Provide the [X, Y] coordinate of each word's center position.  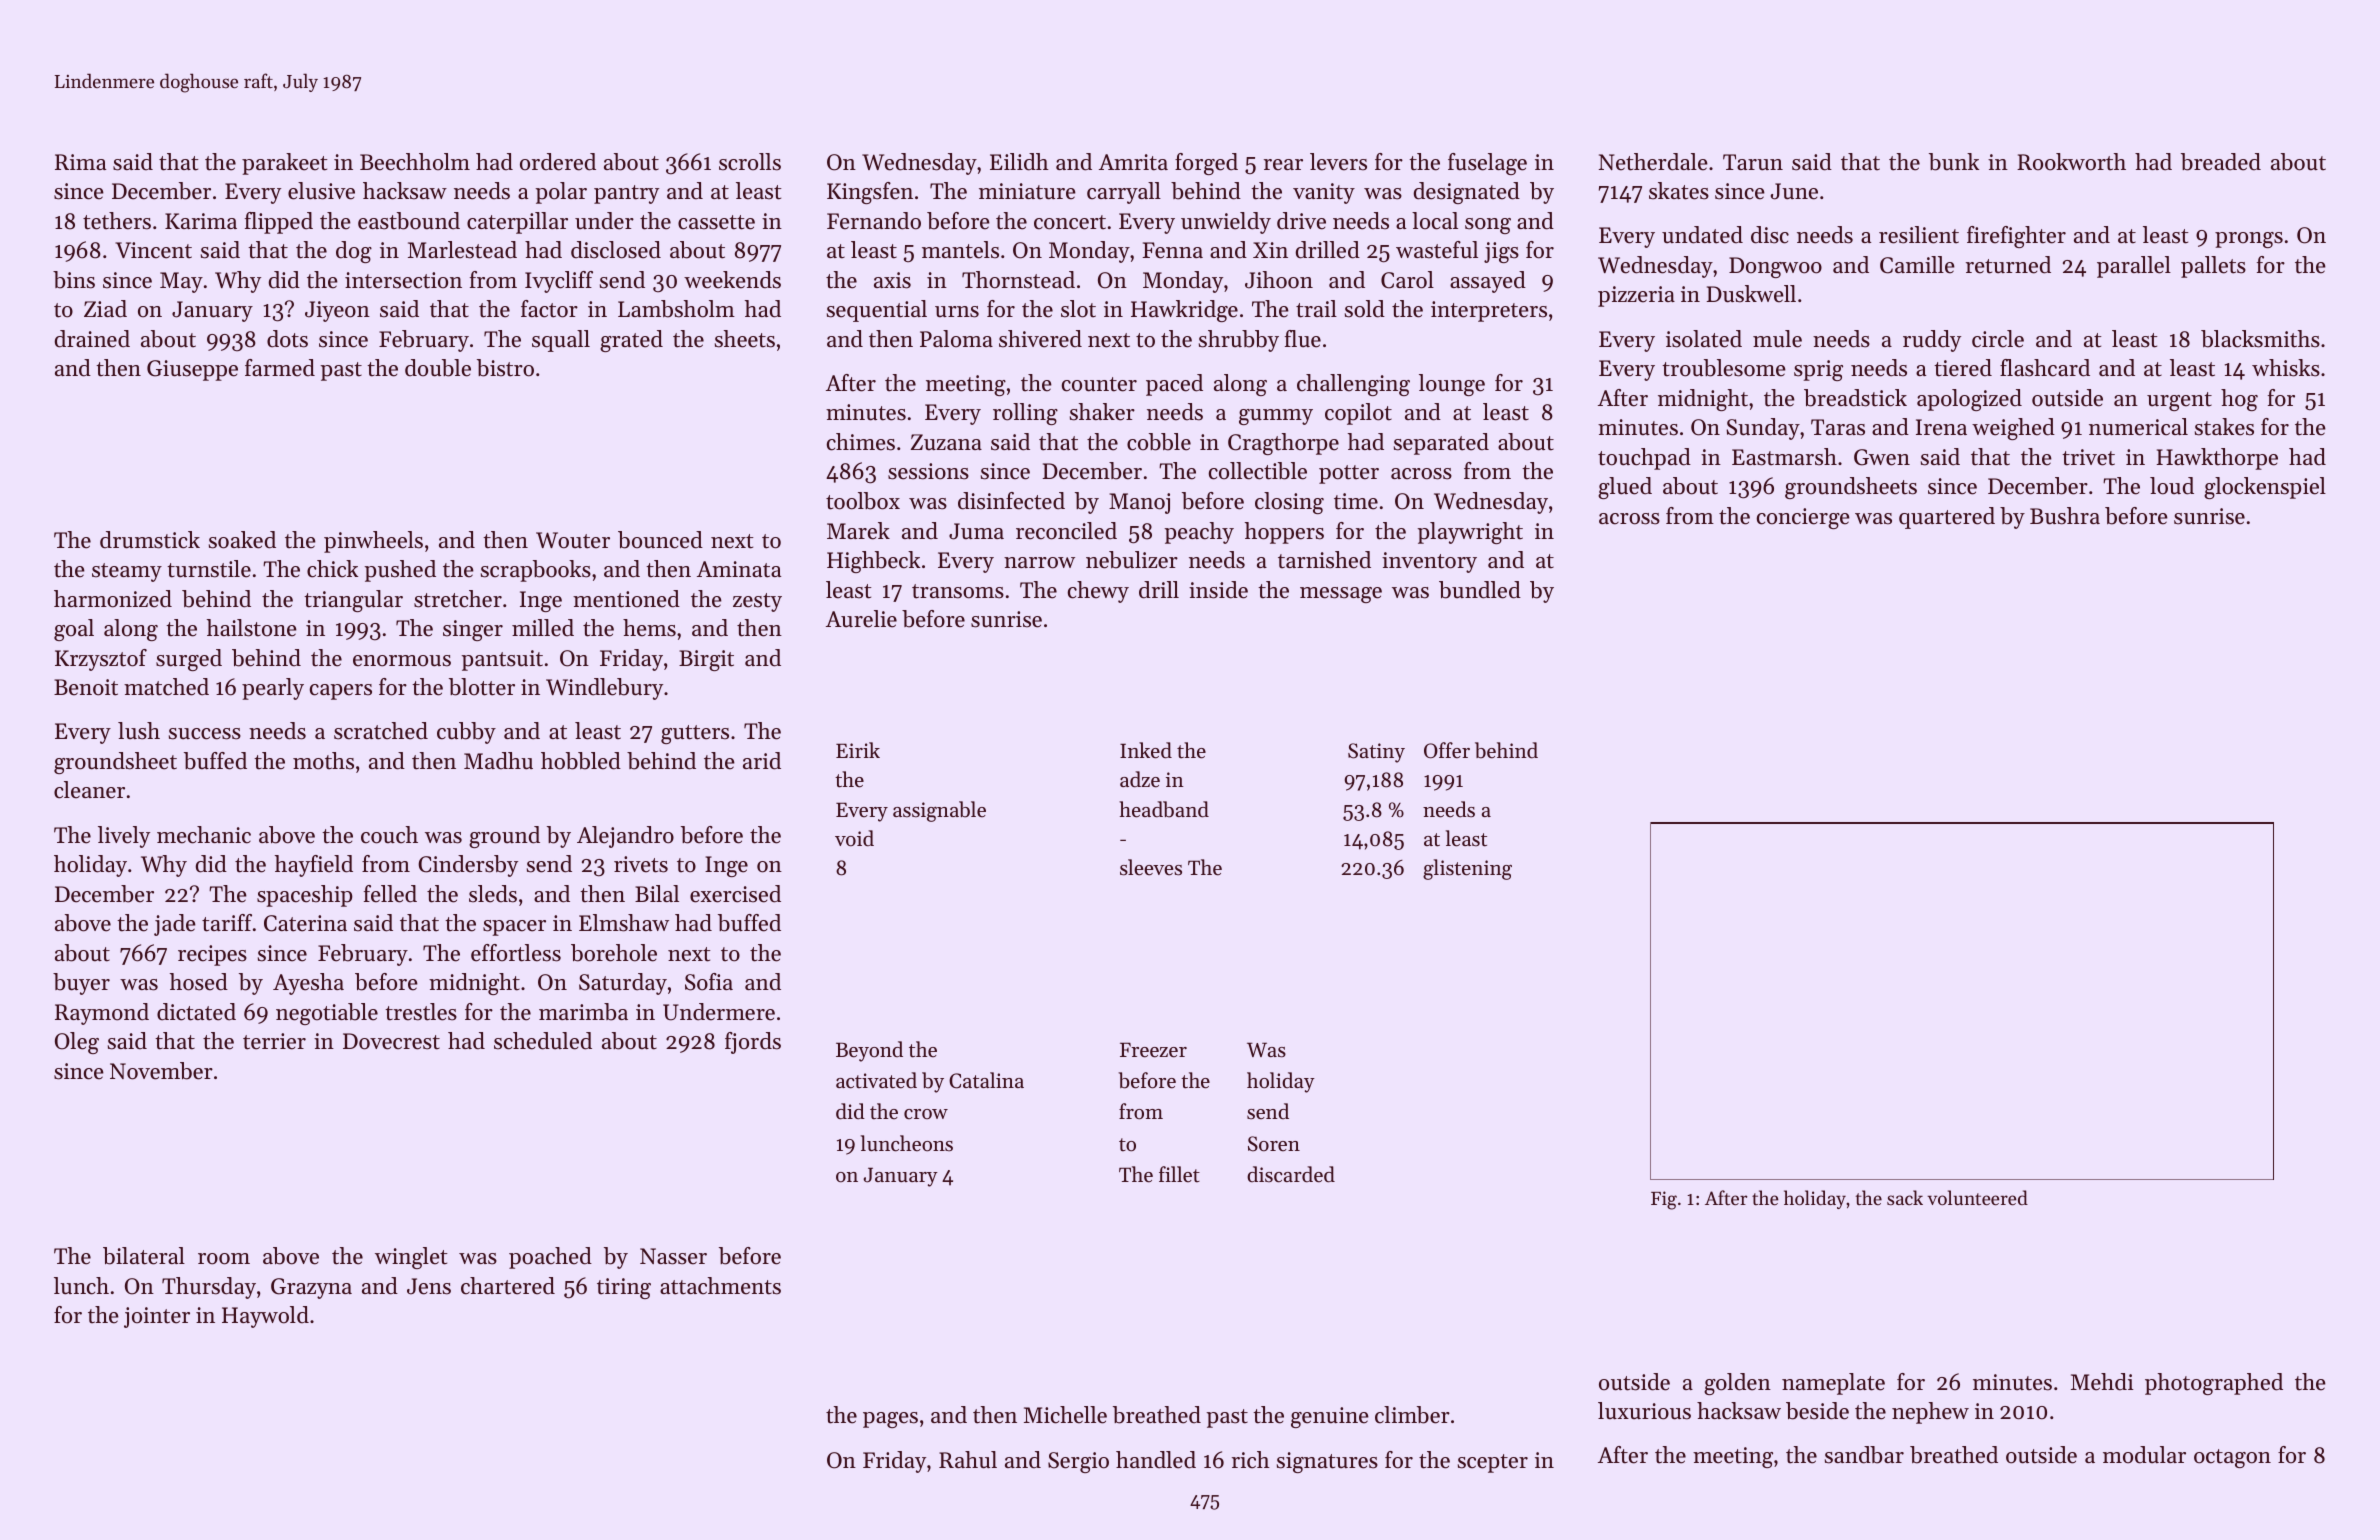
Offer [1447, 750]
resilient [1919, 235]
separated [1441, 444]
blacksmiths [2260, 339]
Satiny [1376, 753]
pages [890, 1420]
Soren [1274, 1144]
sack [1905, 1197]
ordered [558, 162]
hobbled [581, 761]
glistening [1467, 869]
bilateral [144, 1256]
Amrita [1133, 162]
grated [631, 341]
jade [175, 925]
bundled [1480, 590]
